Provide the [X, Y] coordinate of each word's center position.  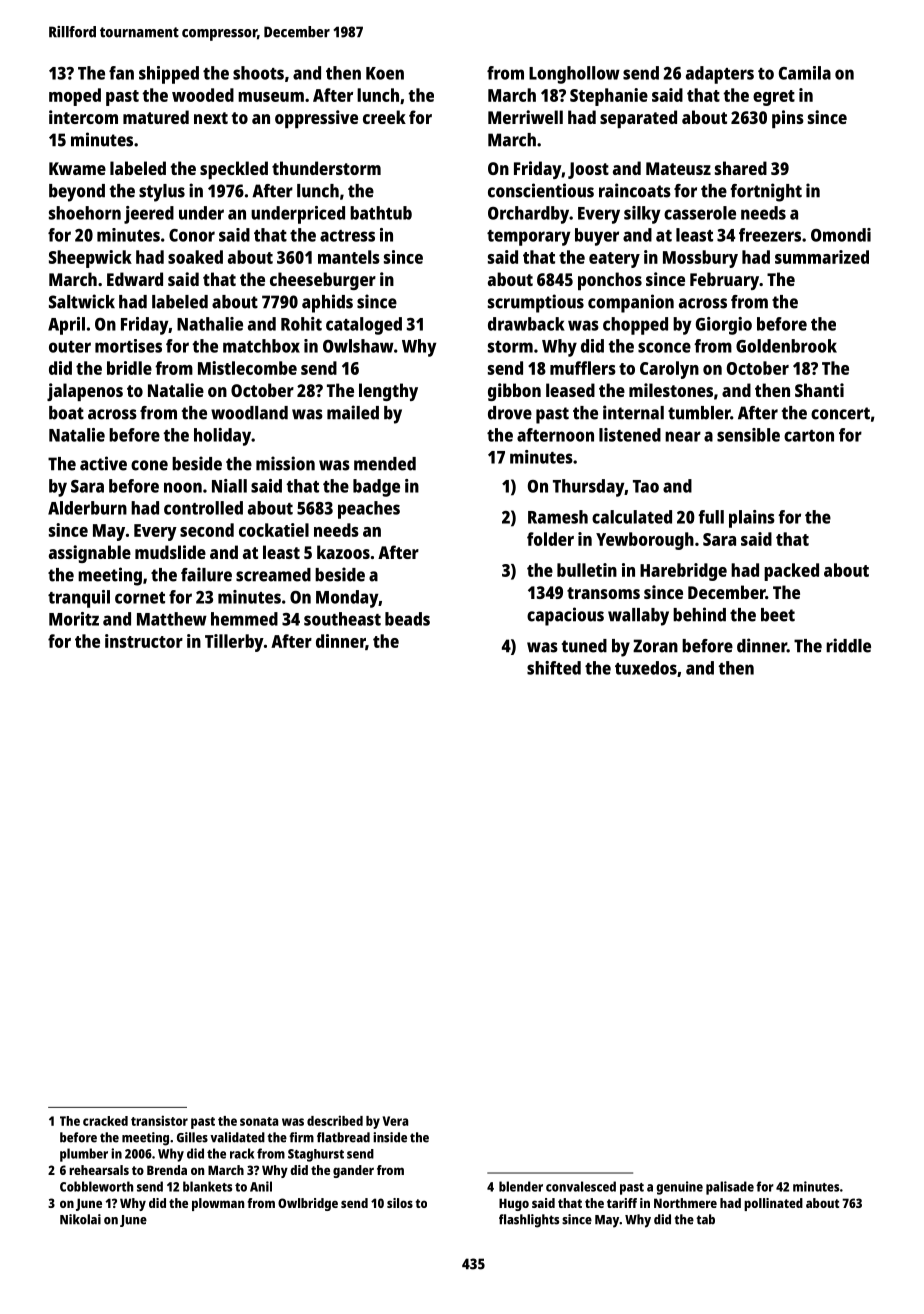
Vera [395, 1121]
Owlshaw [358, 346]
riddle [848, 645]
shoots [258, 73]
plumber [84, 1155]
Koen [385, 73]
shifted [554, 668]
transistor [159, 1120]
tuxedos [646, 668]
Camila [805, 73]
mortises [128, 346]
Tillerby [234, 643]
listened [630, 435]
